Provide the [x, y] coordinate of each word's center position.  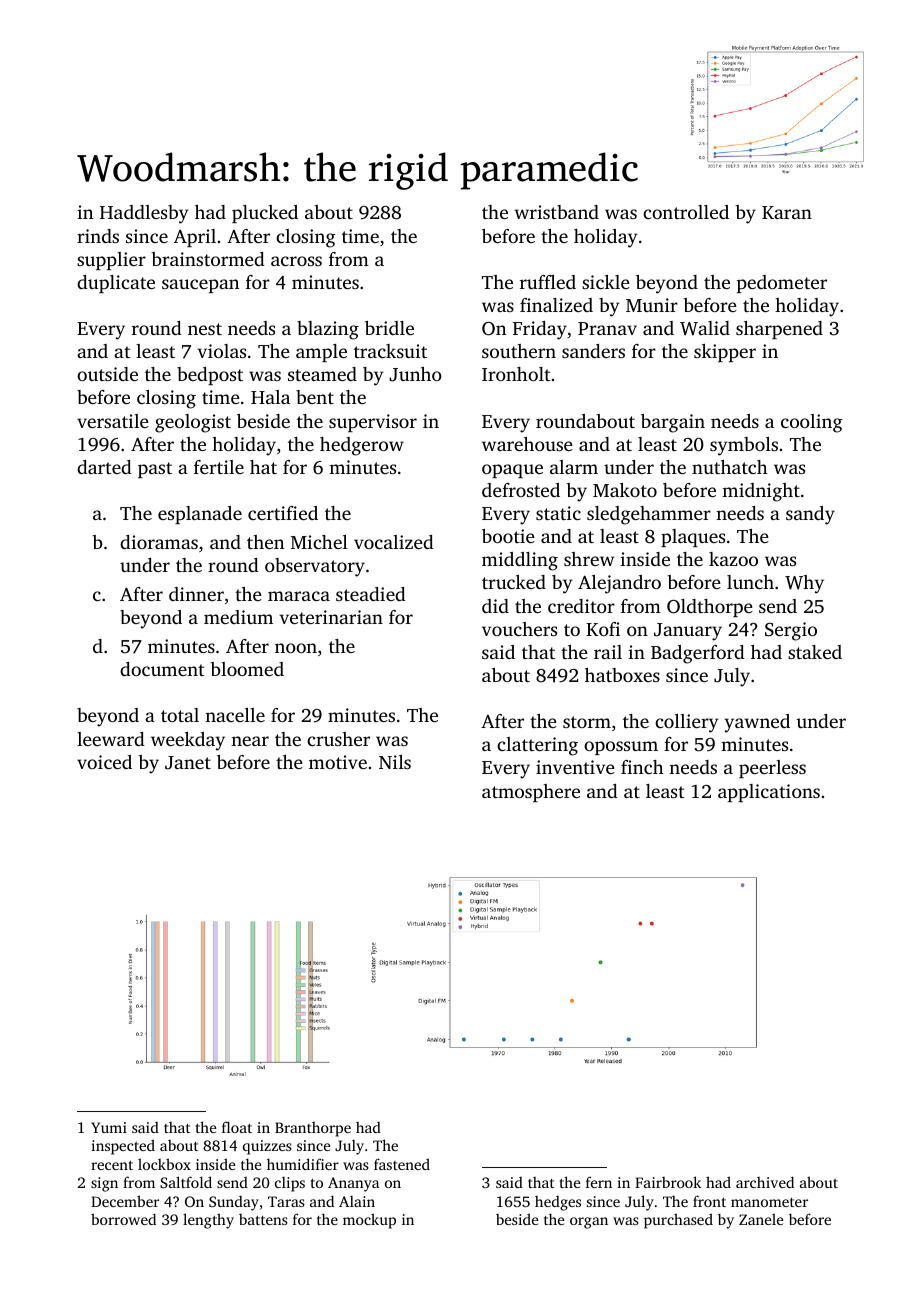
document [162, 669]
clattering [537, 746]
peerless [772, 769]
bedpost [210, 376]
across [296, 261]
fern [599, 1182]
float [237, 1127]
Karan [787, 212]
